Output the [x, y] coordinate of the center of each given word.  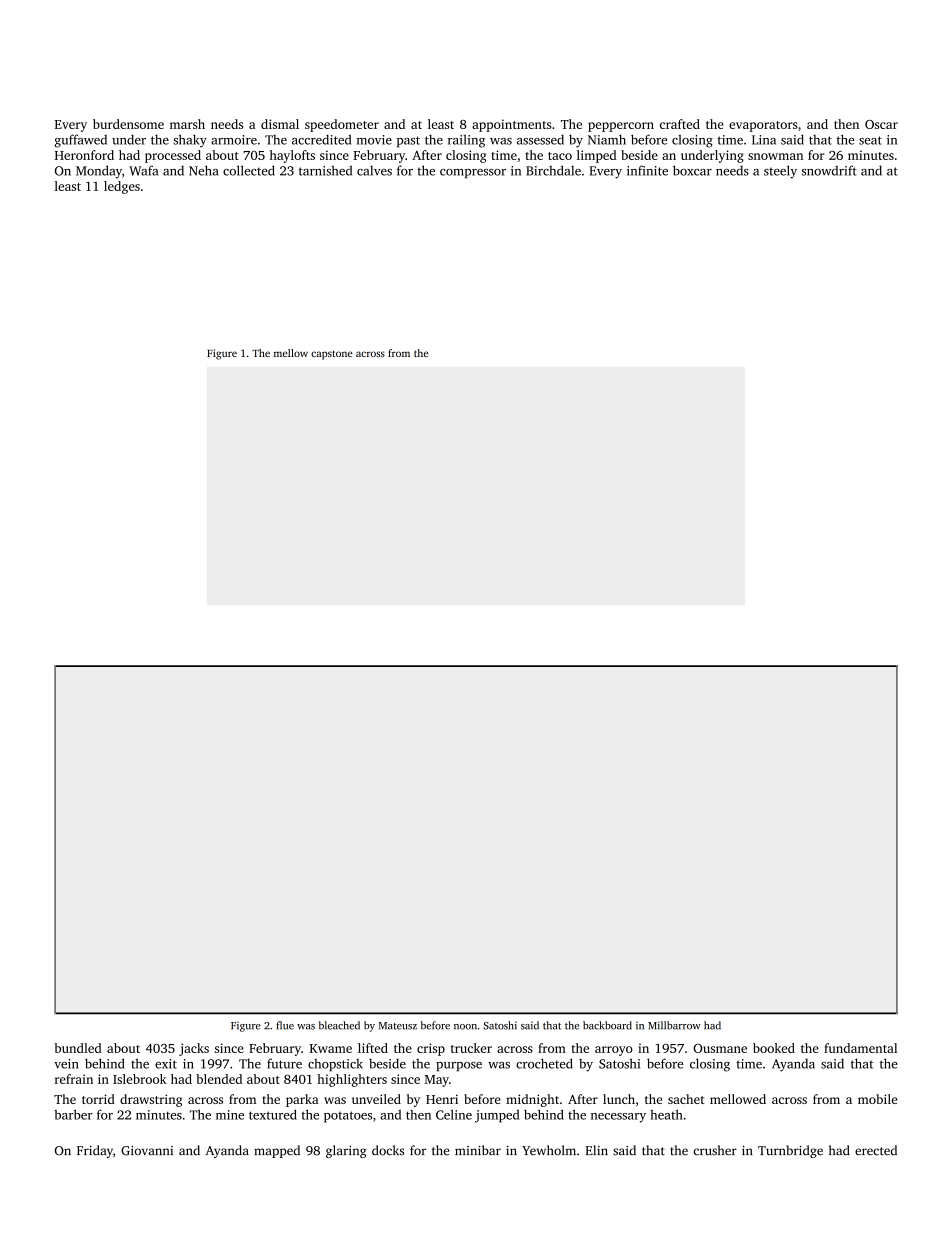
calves [374, 170]
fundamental [860, 1048]
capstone [332, 355]
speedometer [342, 125]
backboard [607, 1025]
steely [780, 172]
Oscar [881, 124]
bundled [78, 1048]
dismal [280, 124]
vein [66, 1064]
